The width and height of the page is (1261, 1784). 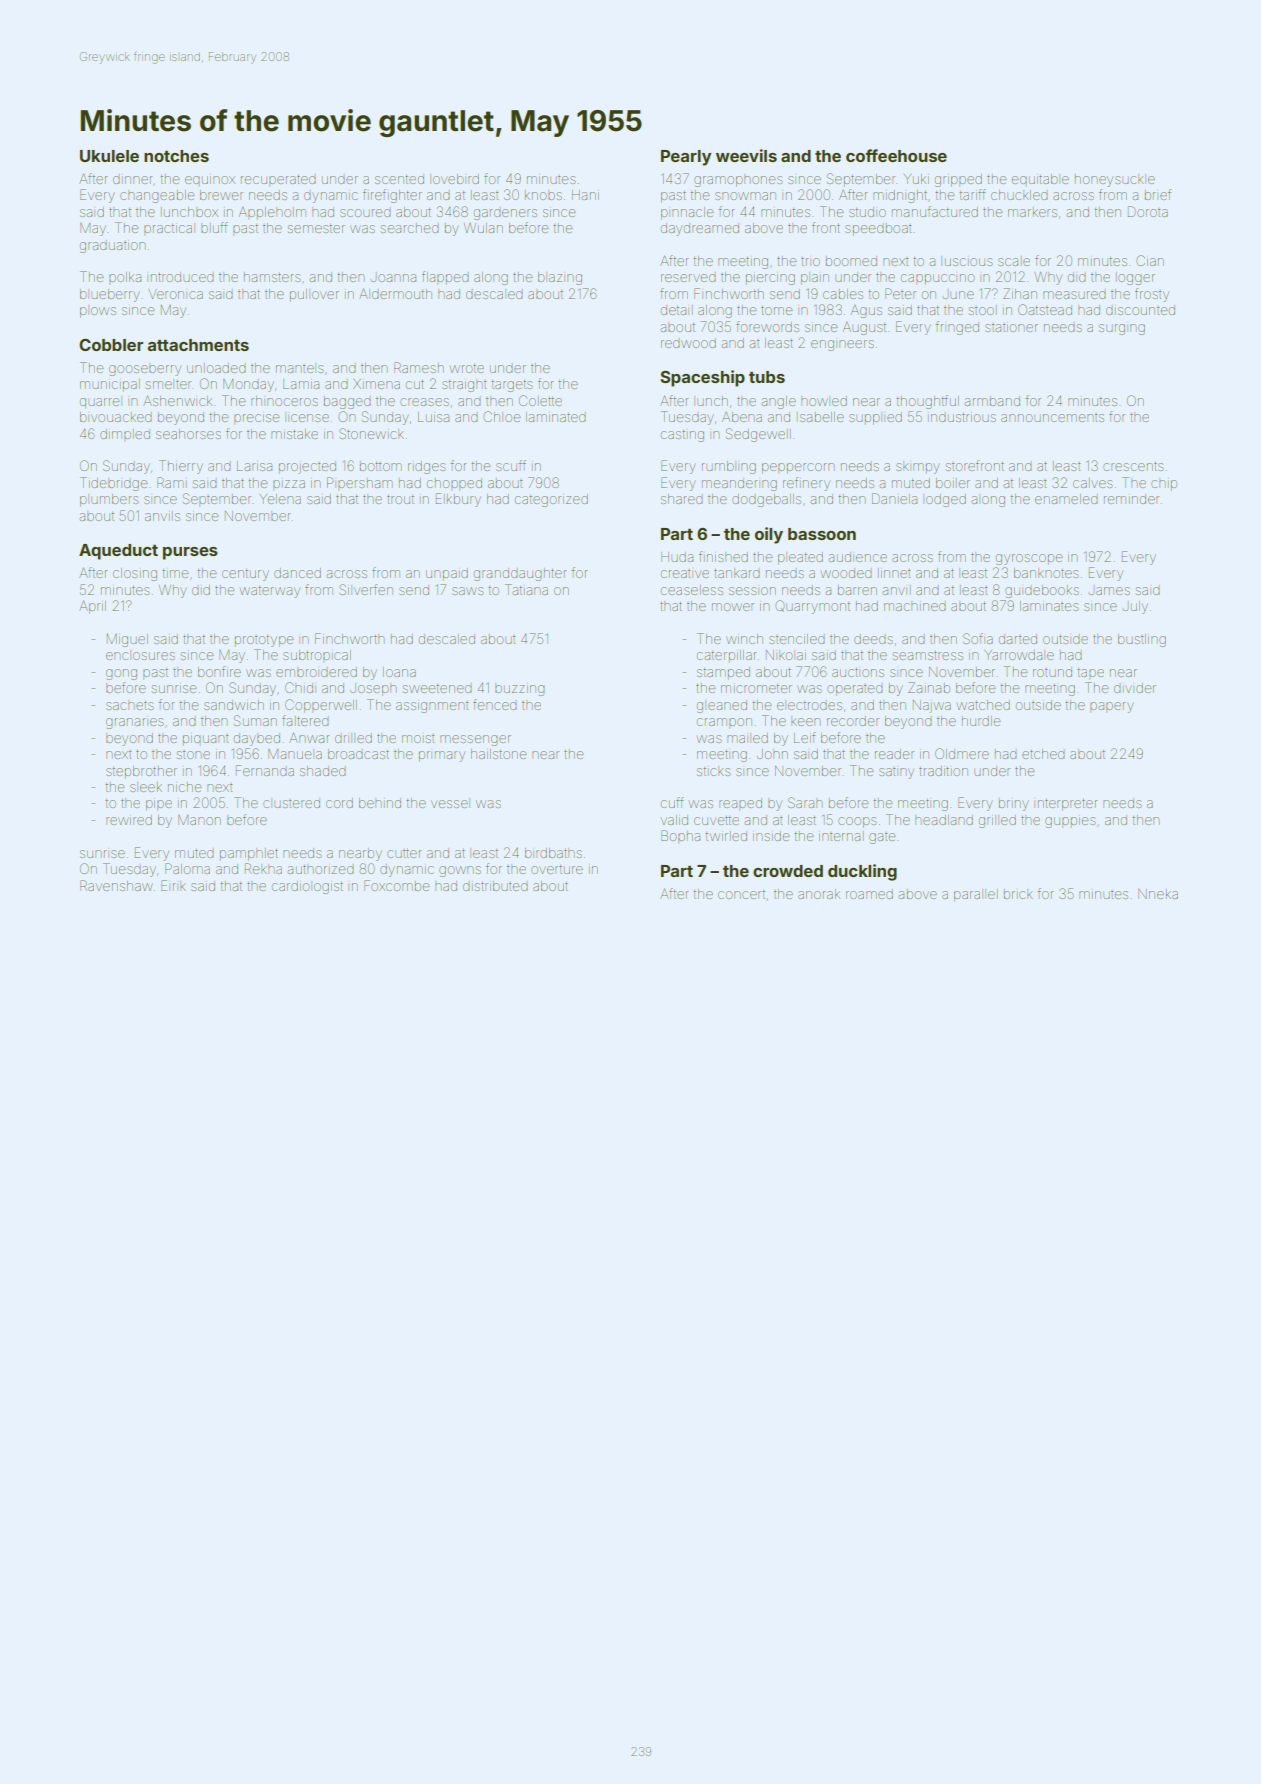 I want to click on Ukulele, so click(x=109, y=156).
